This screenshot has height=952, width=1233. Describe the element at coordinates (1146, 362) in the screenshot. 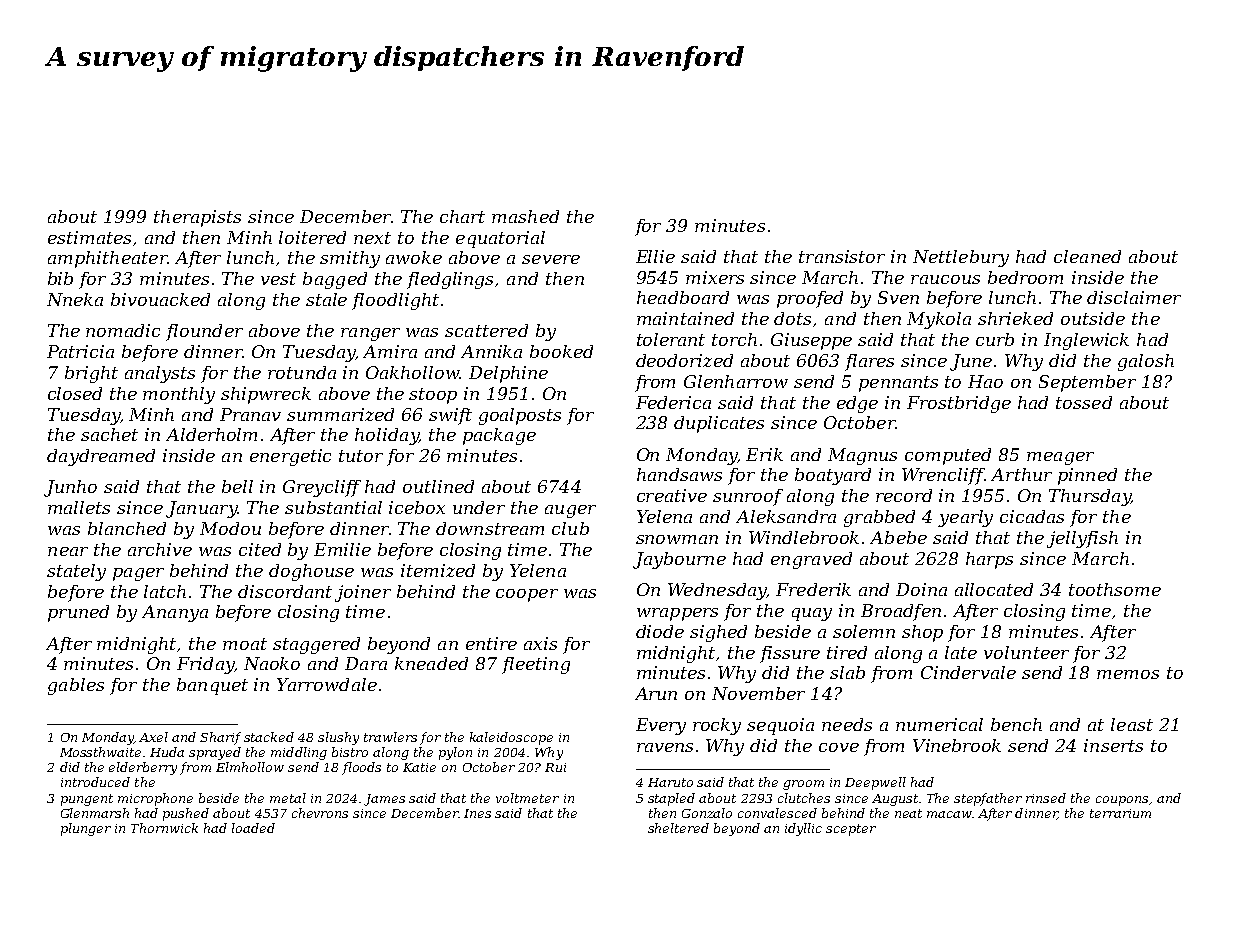

I see `galosh` at that location.
